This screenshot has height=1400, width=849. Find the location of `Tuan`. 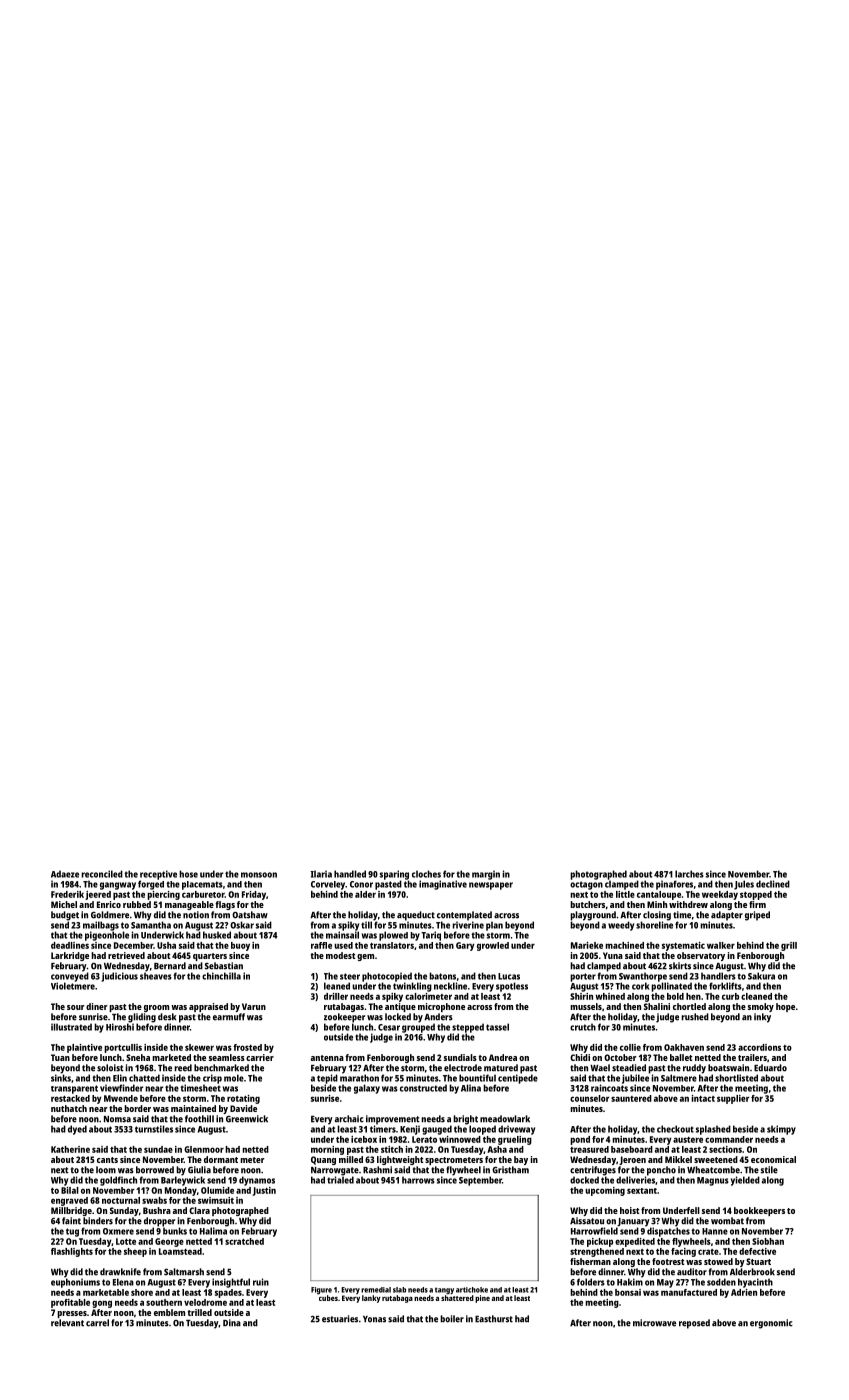

Tuan is located at coordinates (60, 1057).
